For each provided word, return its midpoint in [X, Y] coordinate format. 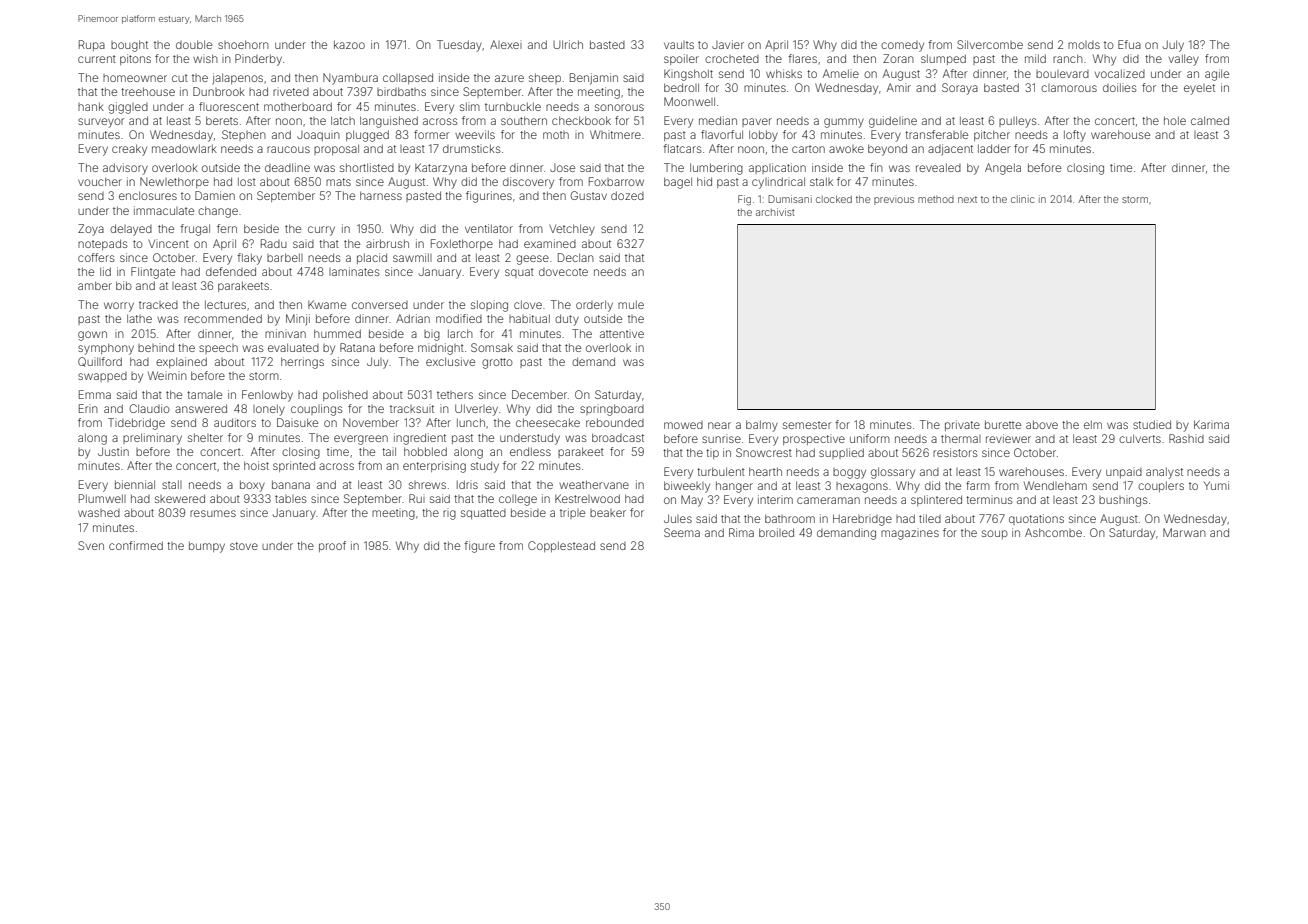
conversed [380, 305]
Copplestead [561, 546]
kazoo [349, 44]
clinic [1022, 199]
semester [807, 425]
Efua [1129, 44]
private [962, 425]
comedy [902, 46]
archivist [775, 212]
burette [1003, 424]
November [371, 422]
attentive [622, 334]
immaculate [164, 210]
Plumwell [102, 498]
